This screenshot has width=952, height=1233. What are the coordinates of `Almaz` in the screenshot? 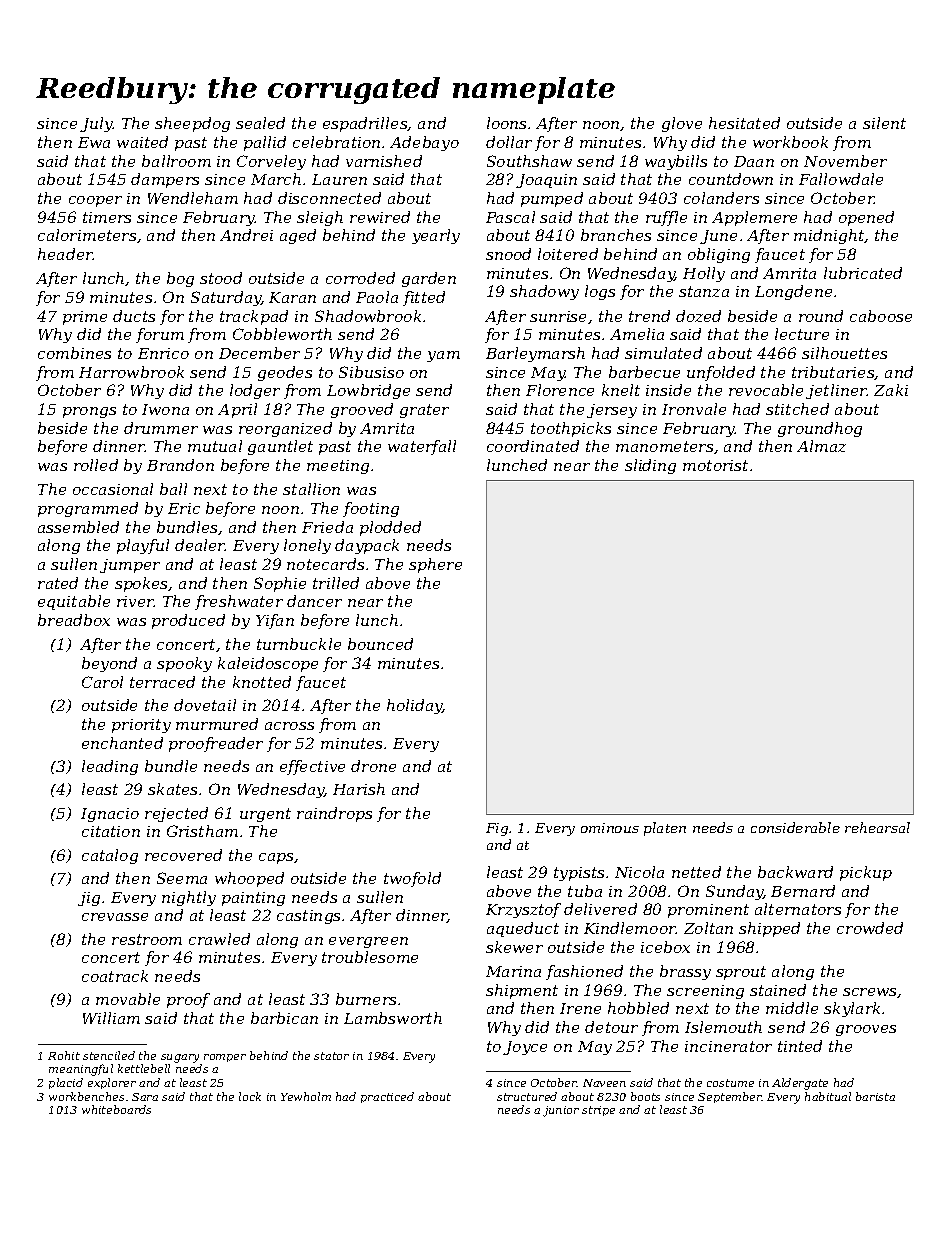 It's located at (821, 446).
